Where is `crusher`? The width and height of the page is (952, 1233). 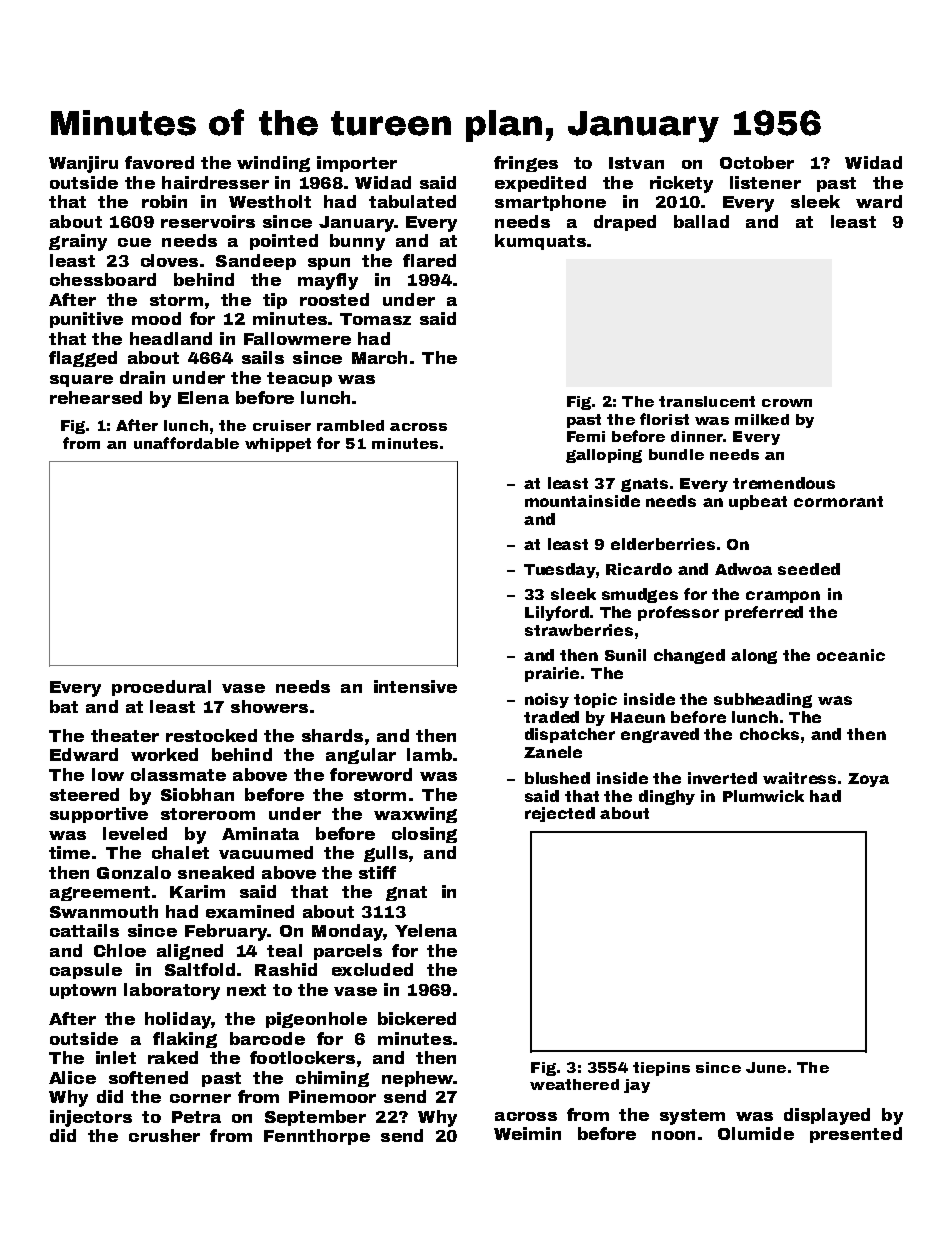 crusher is located at coordinates (164, 1135).
